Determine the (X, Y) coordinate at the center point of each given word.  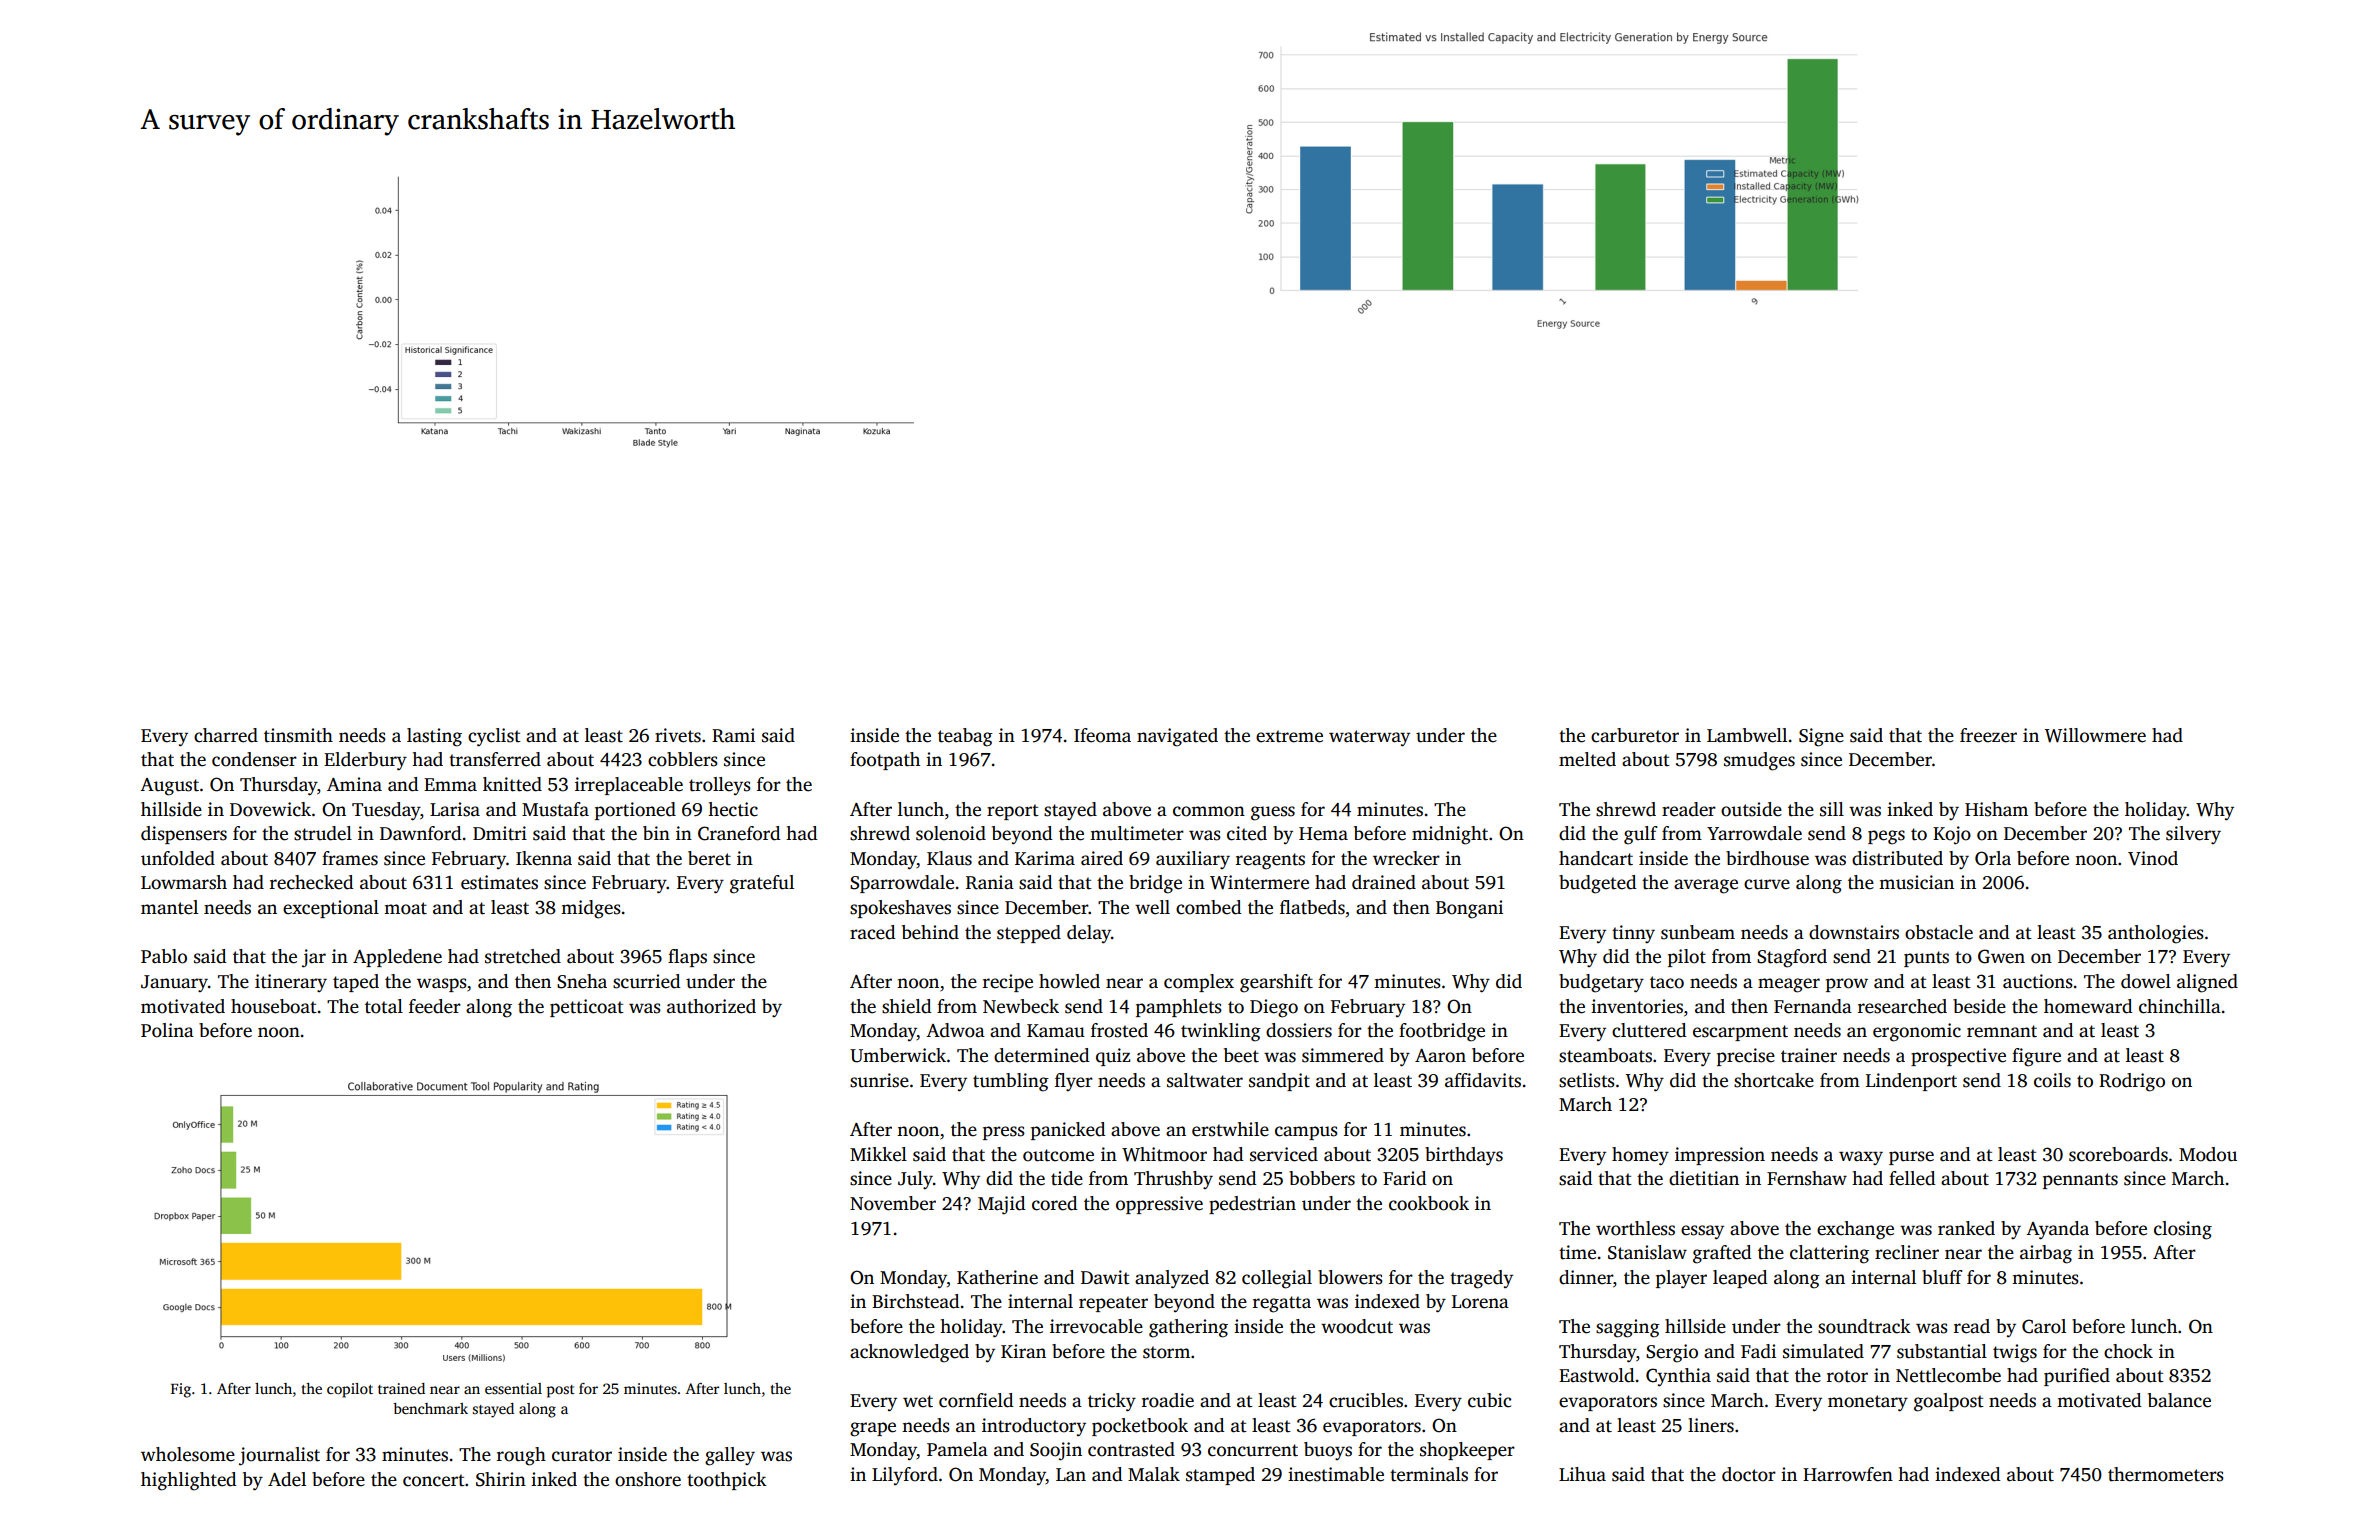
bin (656, 833)
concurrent (1253, 1450)
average (1706, 886)
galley (730, 1456)
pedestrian (1252, 1205)
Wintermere (1259, 882)
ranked (1966, 1228)
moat (405, 908)
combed (1208, 907)
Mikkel (878, 1154)
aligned (2207, 983)
